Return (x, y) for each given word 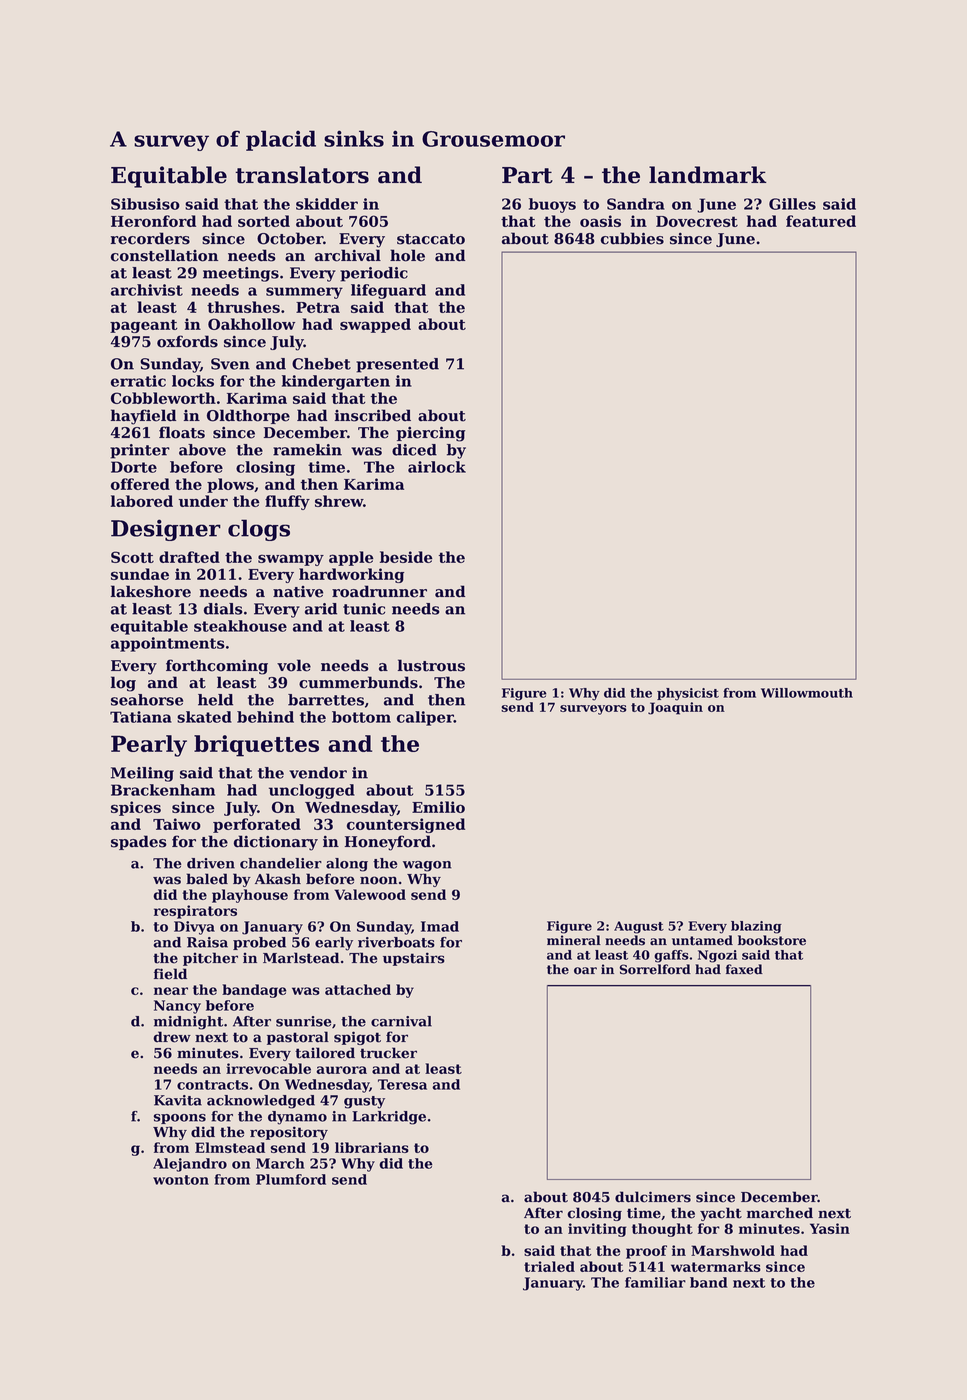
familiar (655, 1282)
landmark (708, 175)
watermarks (716, 1266)
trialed (549, 1266)
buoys (552, 205)
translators (302, 175)
